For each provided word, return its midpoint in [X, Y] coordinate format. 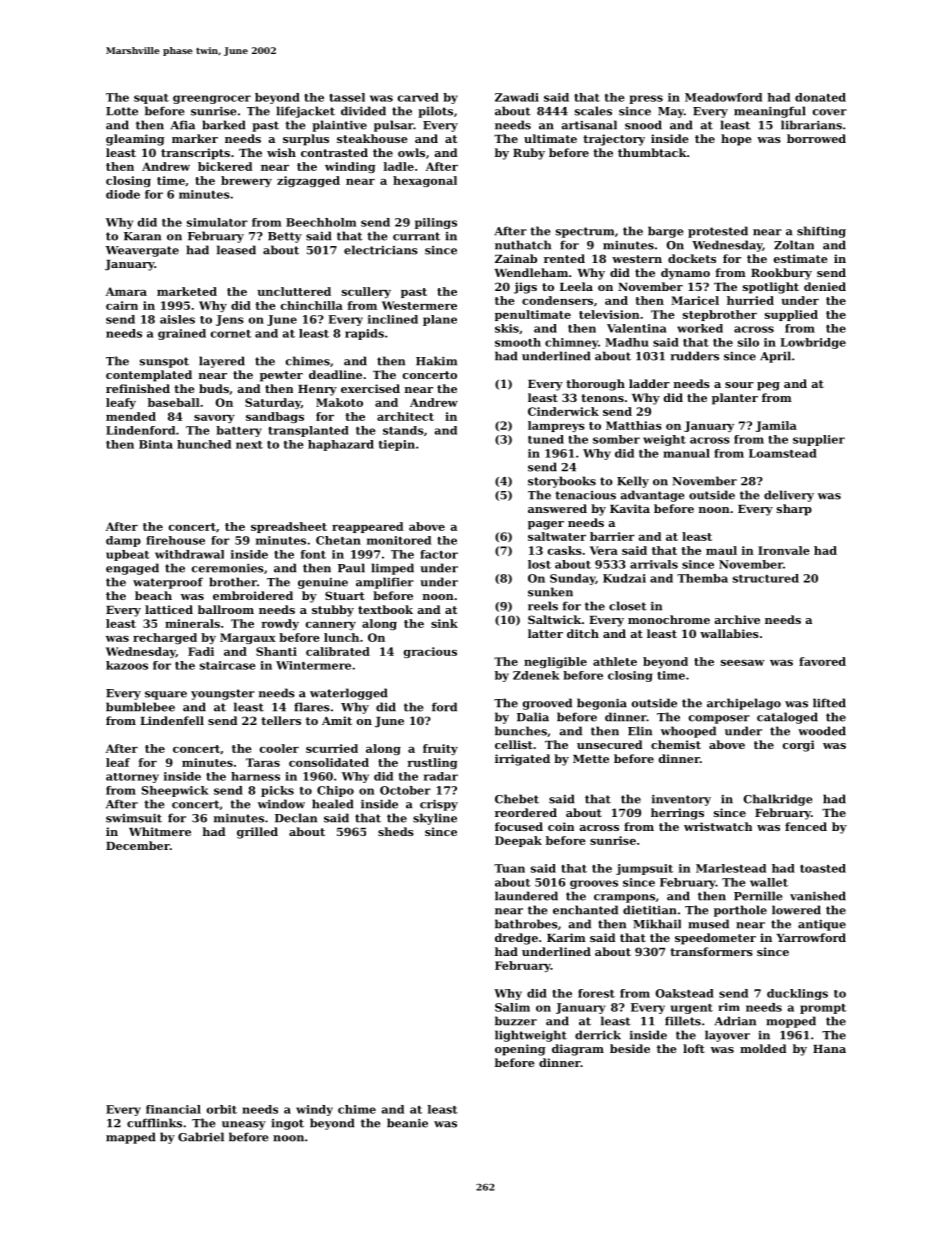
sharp [794, 510]
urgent [692, 1009]
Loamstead [783, 453]
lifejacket [305, 112]
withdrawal [189, 554]
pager [546, 525]
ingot [287, 1124]
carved [418, 97]
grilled [257, 833]
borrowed [816, 138]
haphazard [341, 445]
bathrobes [526, 924]
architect [405, 416]
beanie [407, 1123]
